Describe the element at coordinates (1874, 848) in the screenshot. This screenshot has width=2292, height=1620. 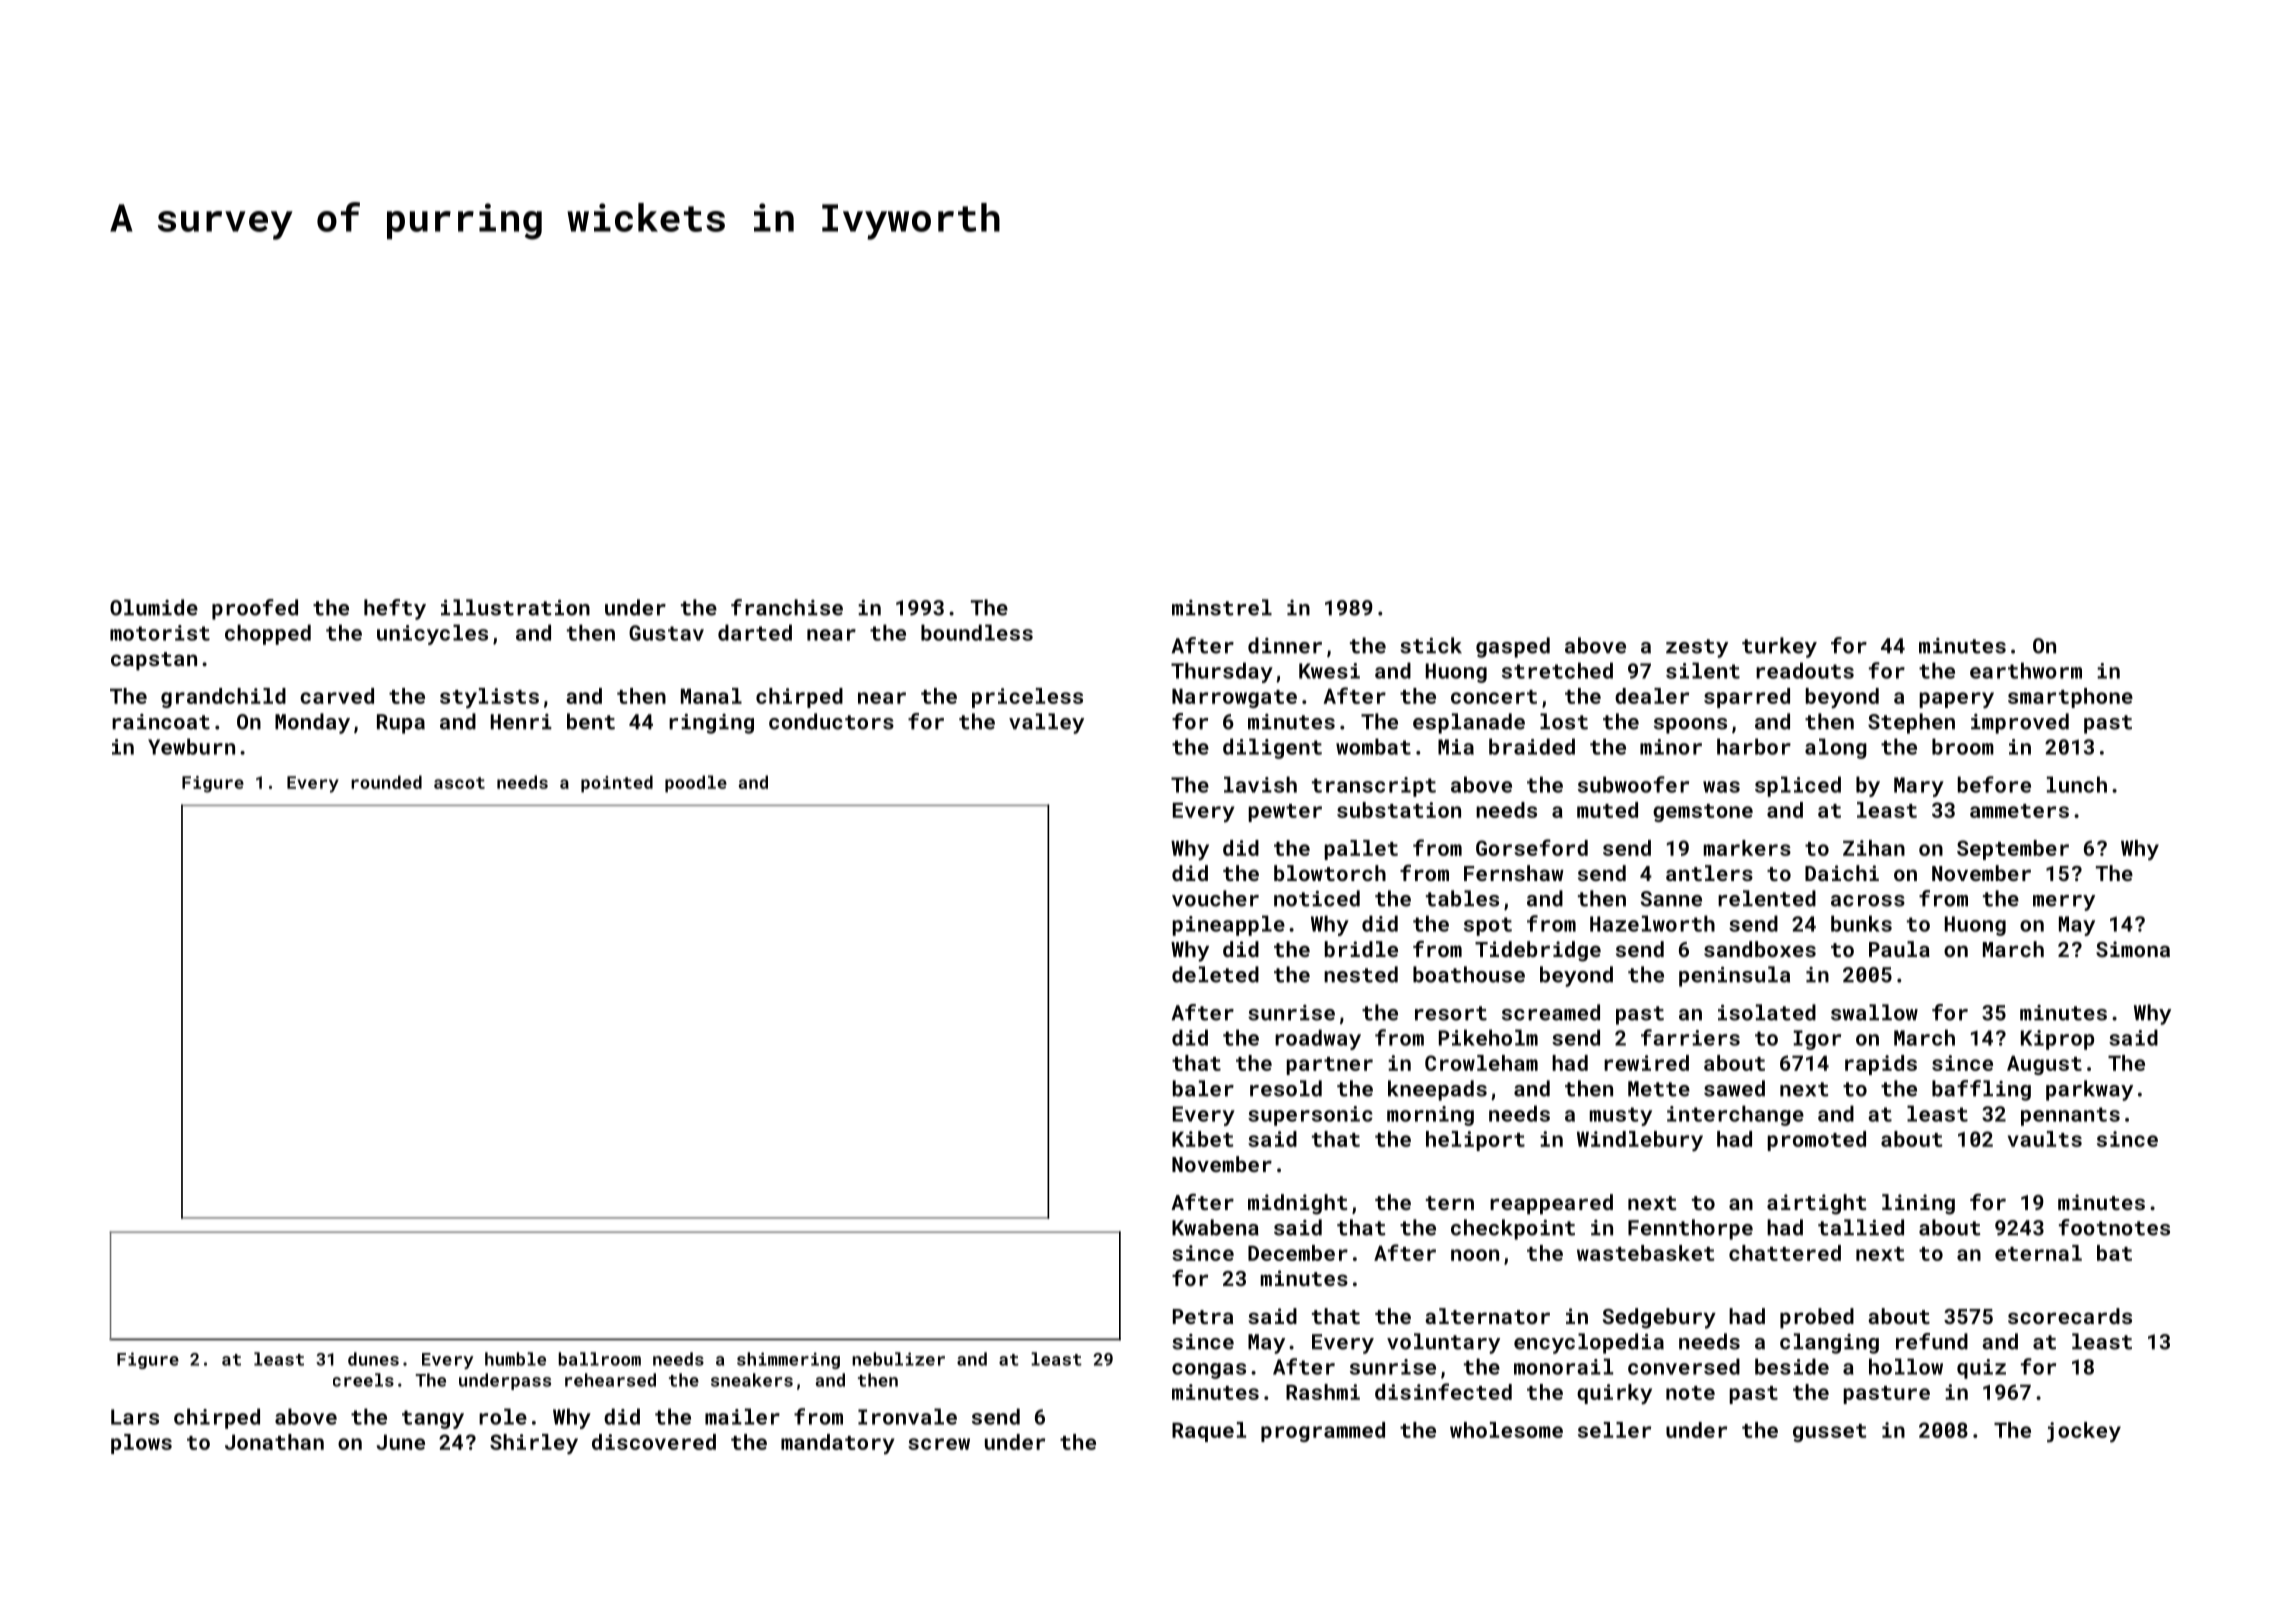
I see `Zihan` at that location.
